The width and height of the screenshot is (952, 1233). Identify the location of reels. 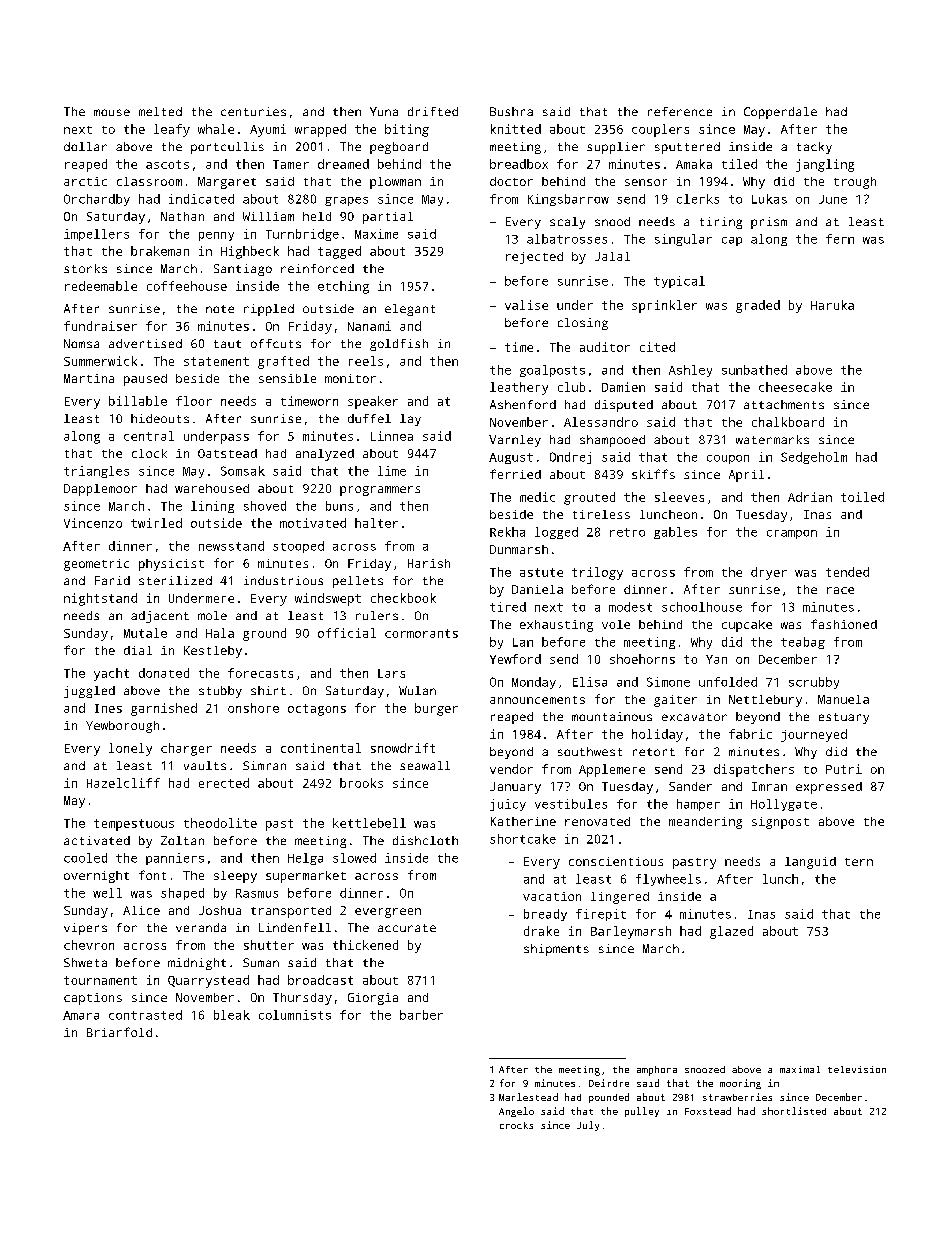
(366, 361).
